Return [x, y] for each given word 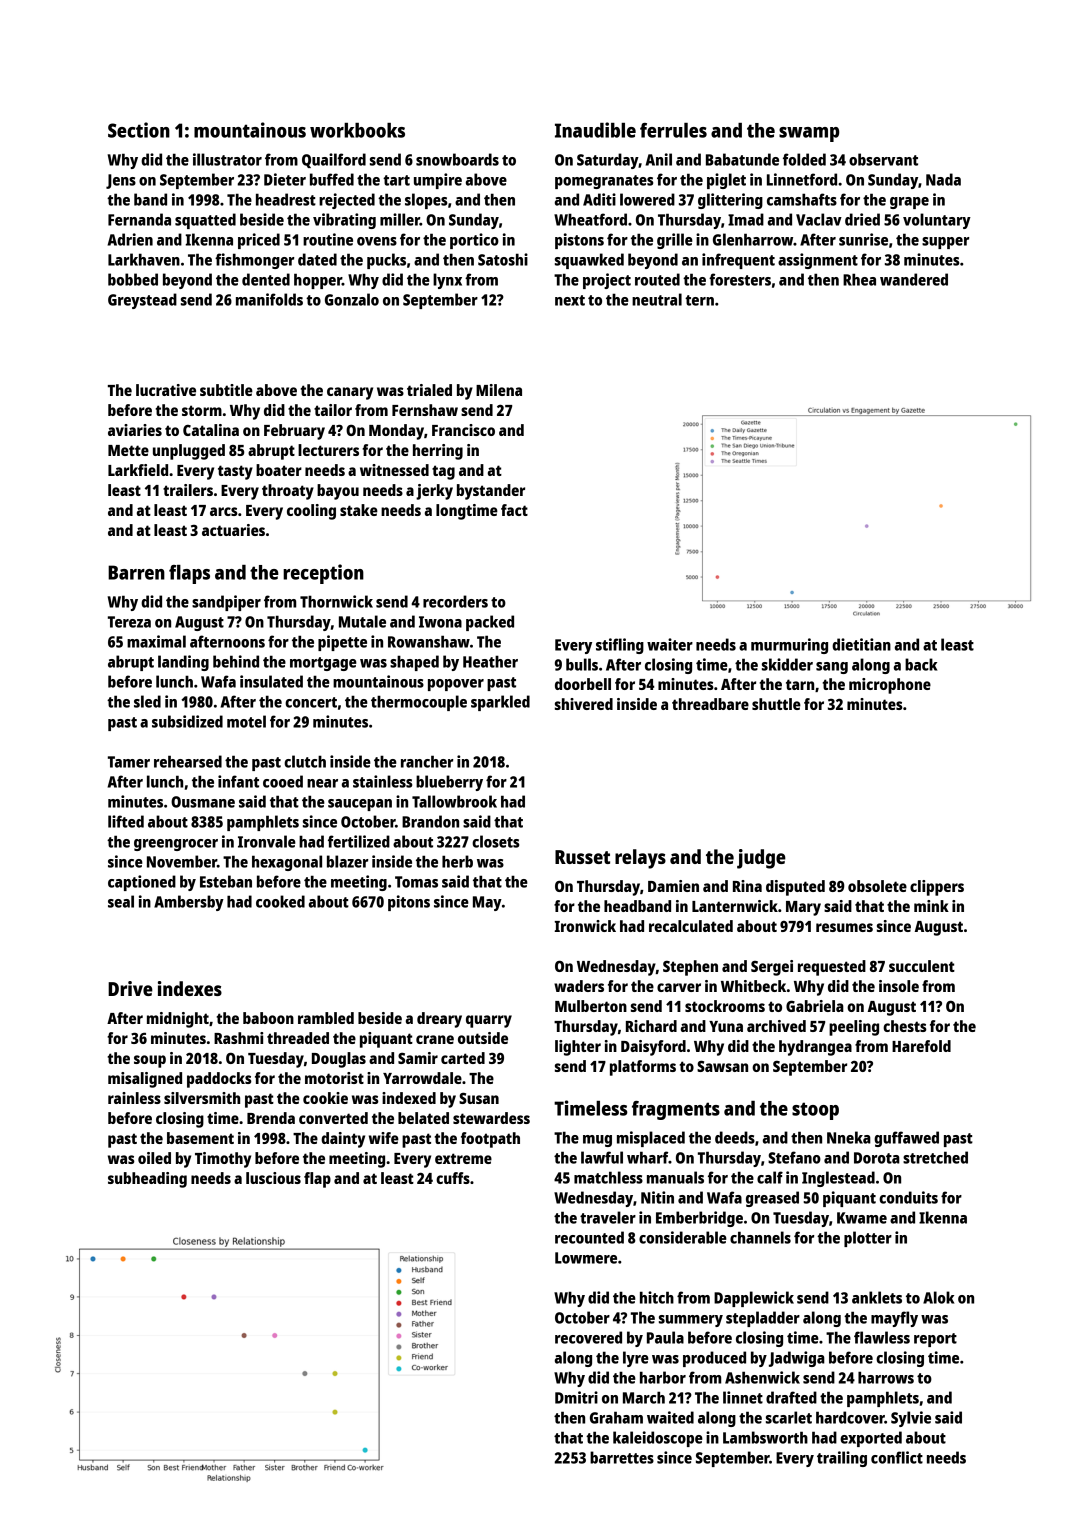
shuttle [776, 704]
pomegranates [604, 182]
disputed [795, 888]
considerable [683, 1237]
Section [139, 130]
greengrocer [176, 845]
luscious [273, 1178]
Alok [938, 1297]
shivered [584, 704]
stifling [620, 646]
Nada [943, 179]
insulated [271, 681]
